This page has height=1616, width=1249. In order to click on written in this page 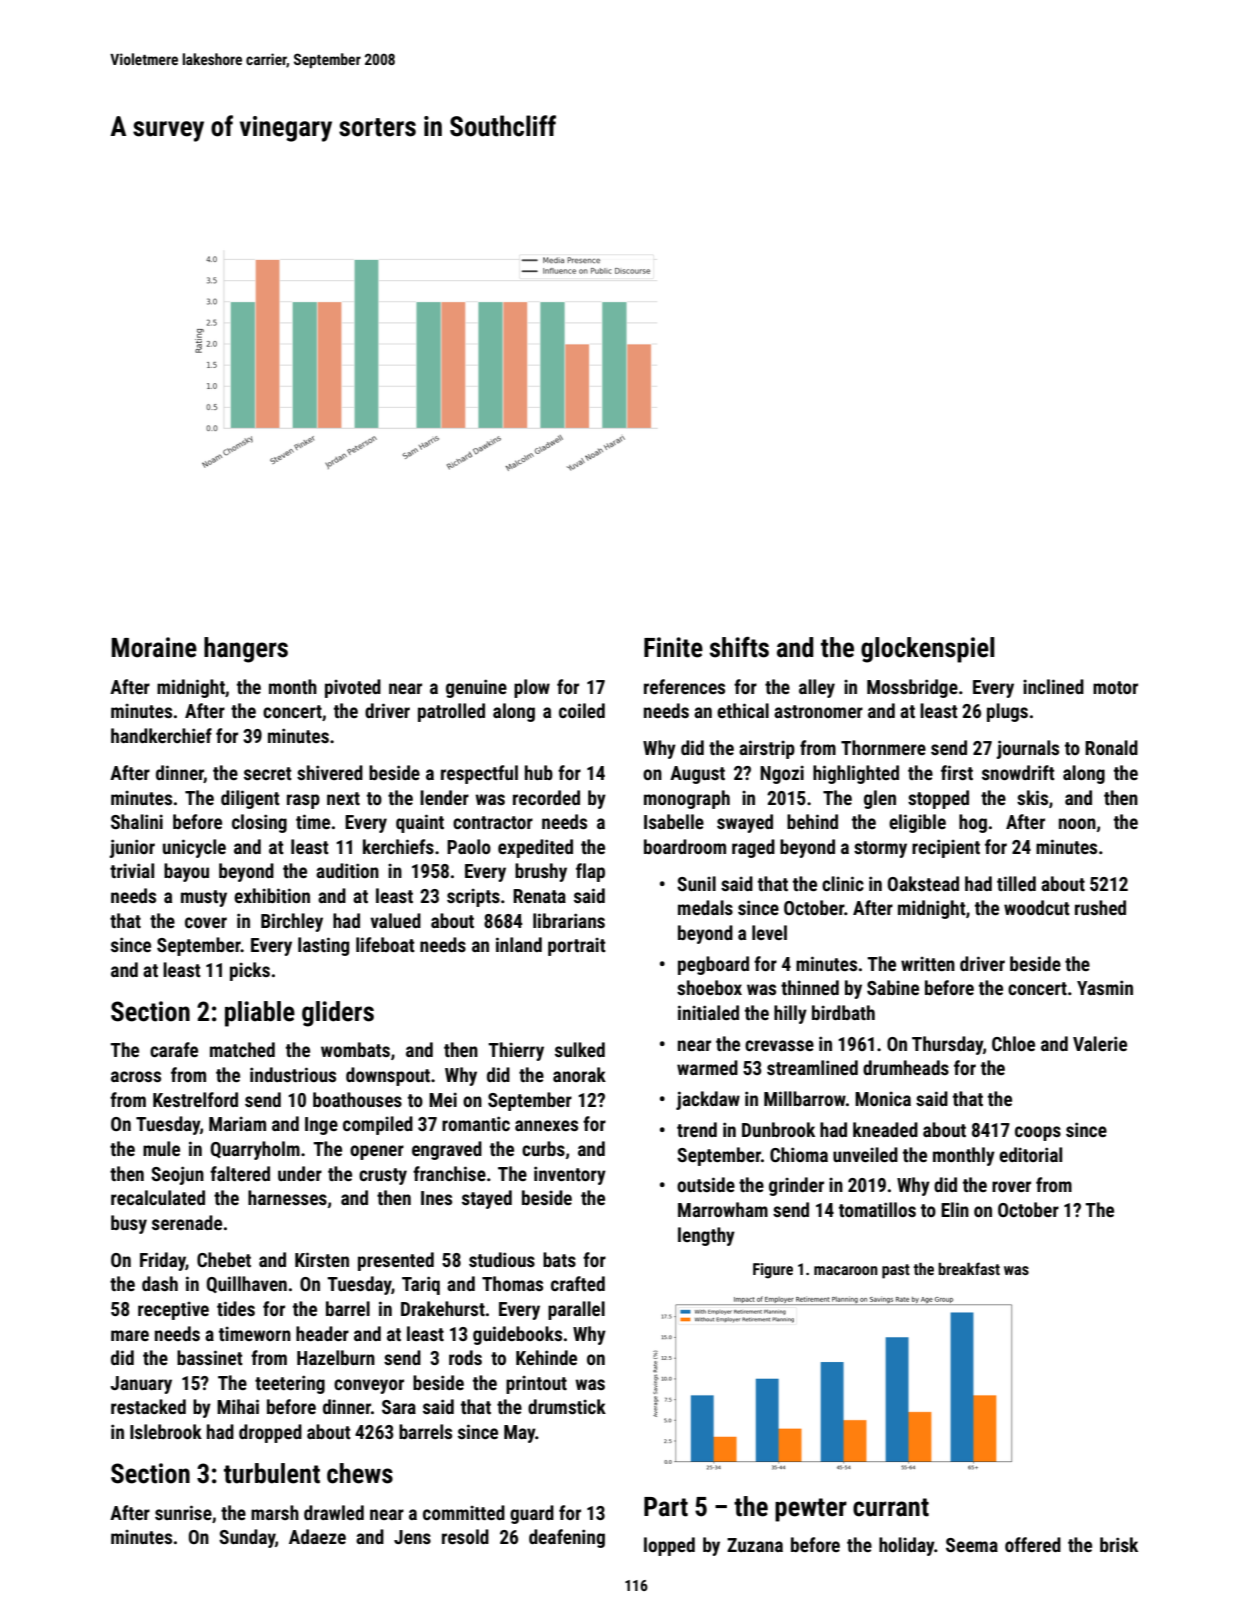, I will do `click(928, 963)`.
